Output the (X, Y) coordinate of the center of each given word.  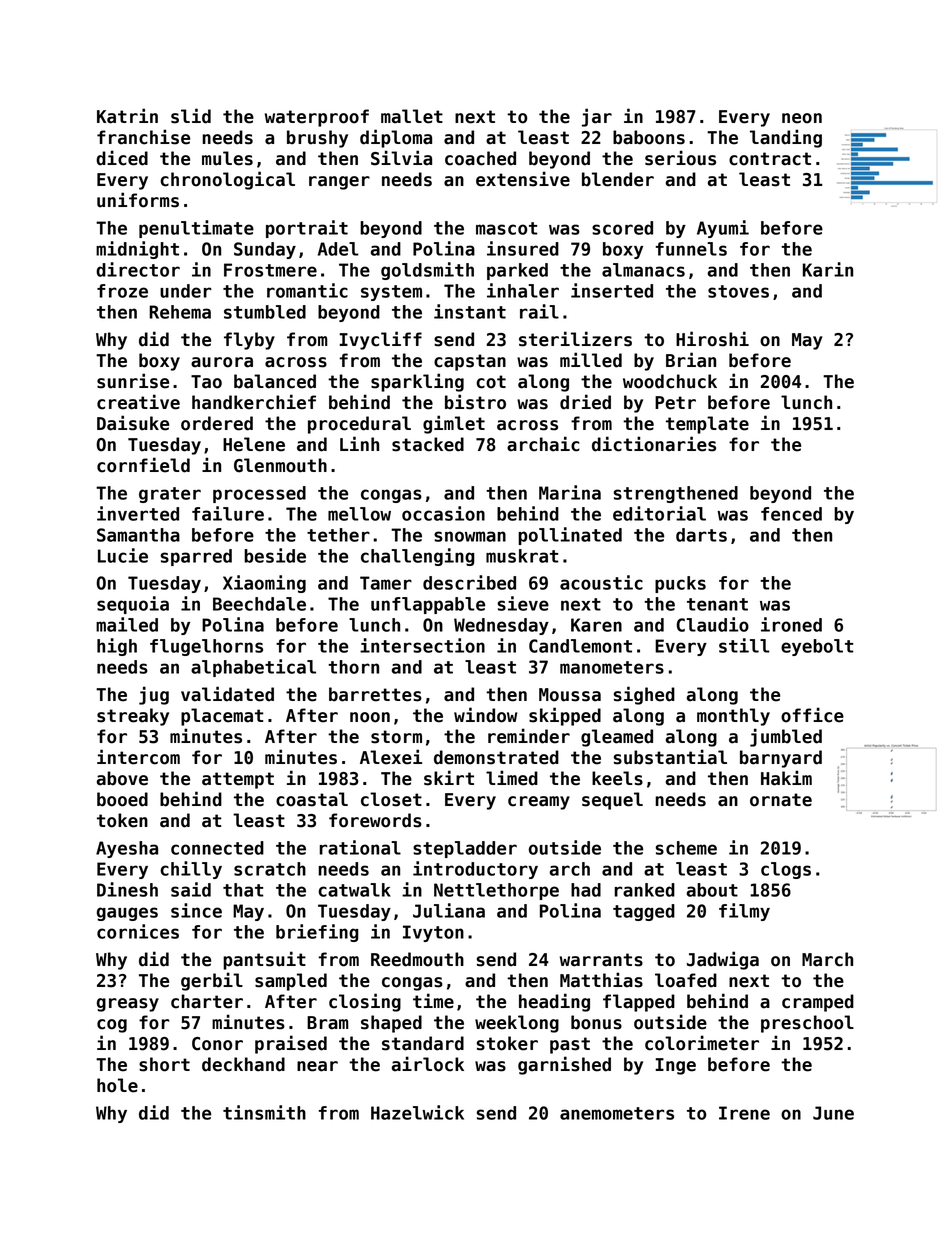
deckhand (243, 1064)
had (586, 890)
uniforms (138, 200)
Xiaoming (264, 584)
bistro (475, 402)
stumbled (265, 312)
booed (122, 799)
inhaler (523, 290)
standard (423, 1043)
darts (701, 535)
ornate (781, 800)
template (707, 425)
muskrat (522, 556)
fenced (791, 514)
